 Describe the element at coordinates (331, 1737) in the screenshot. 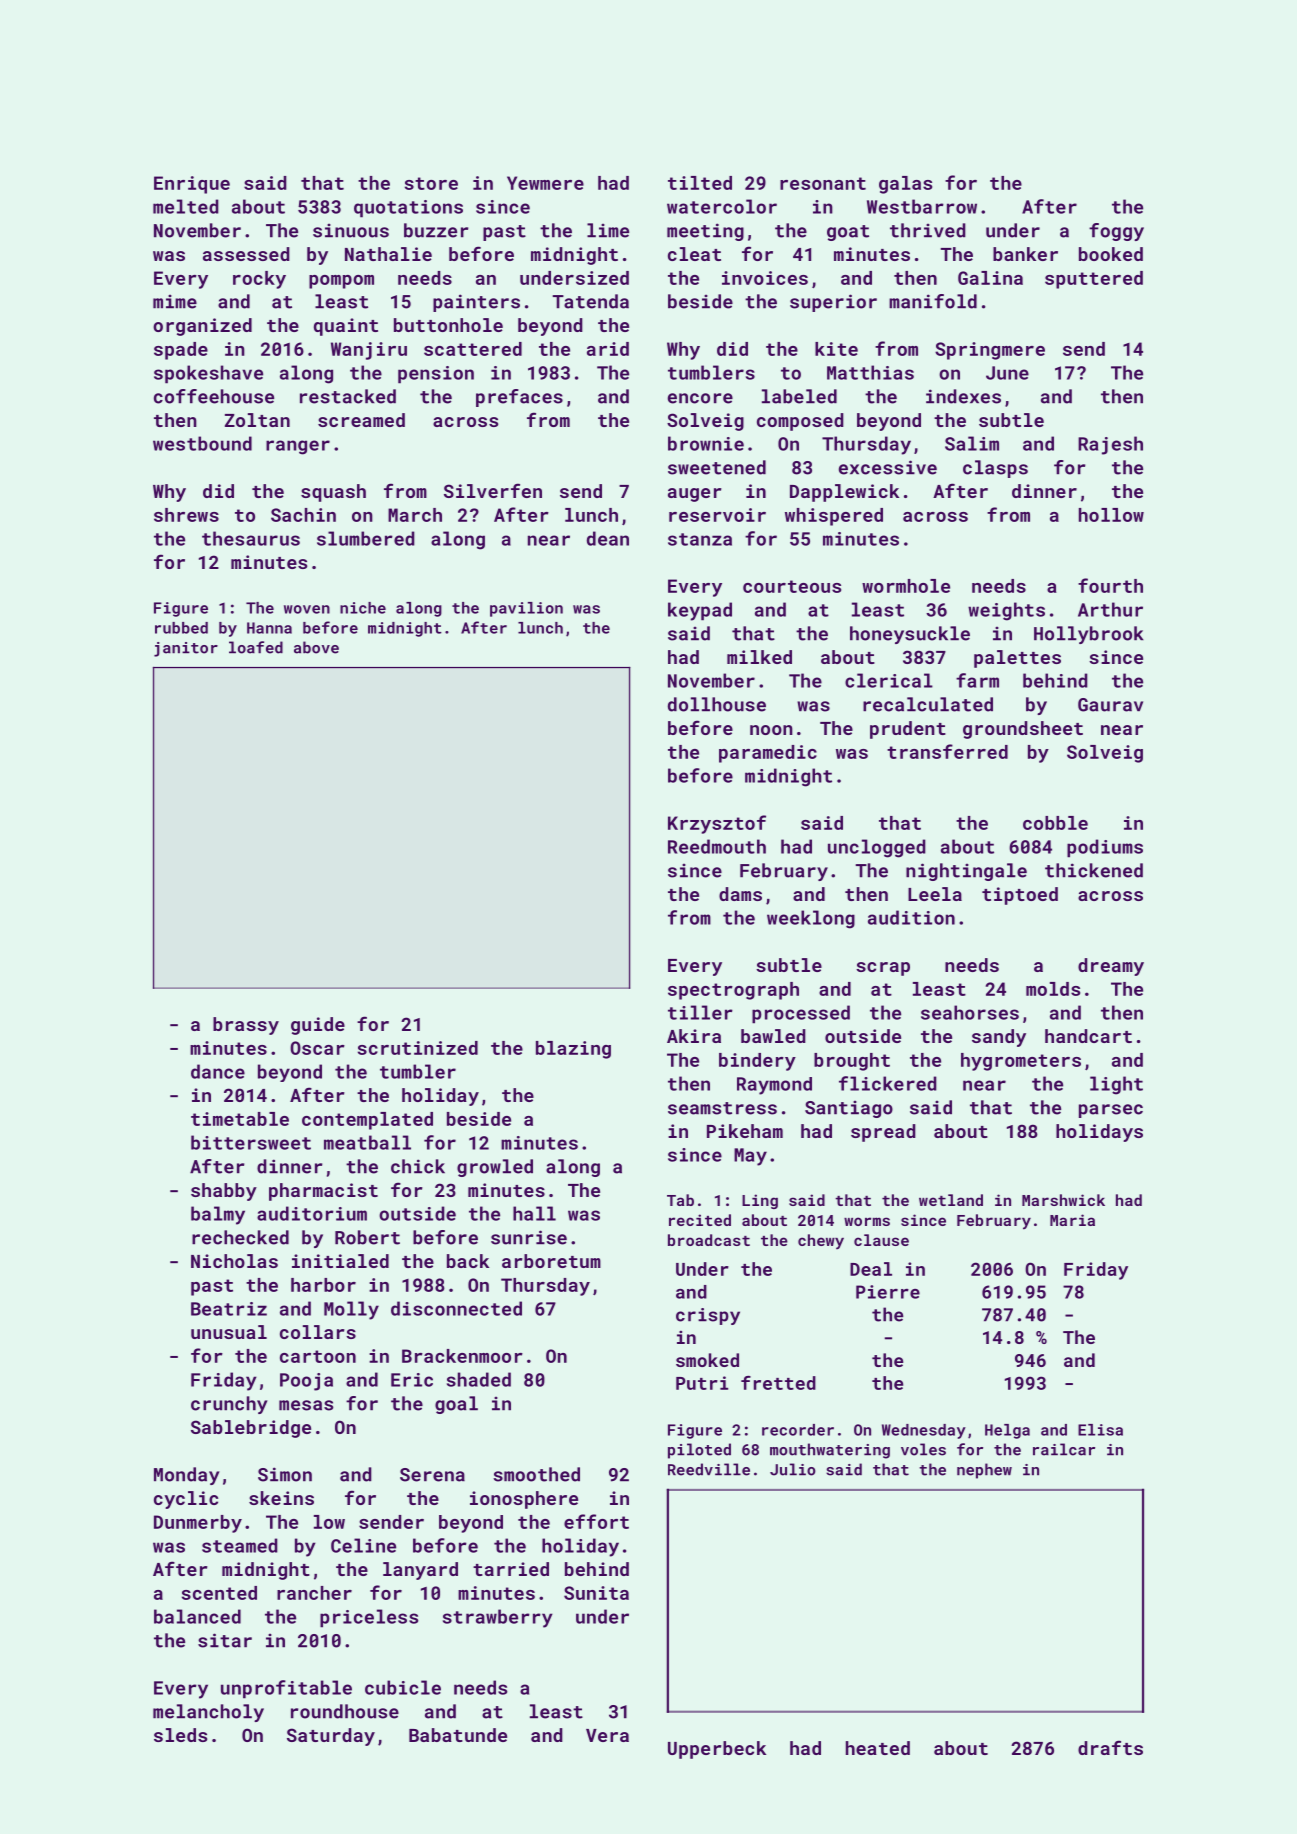

I see `Saturday` at that location.
